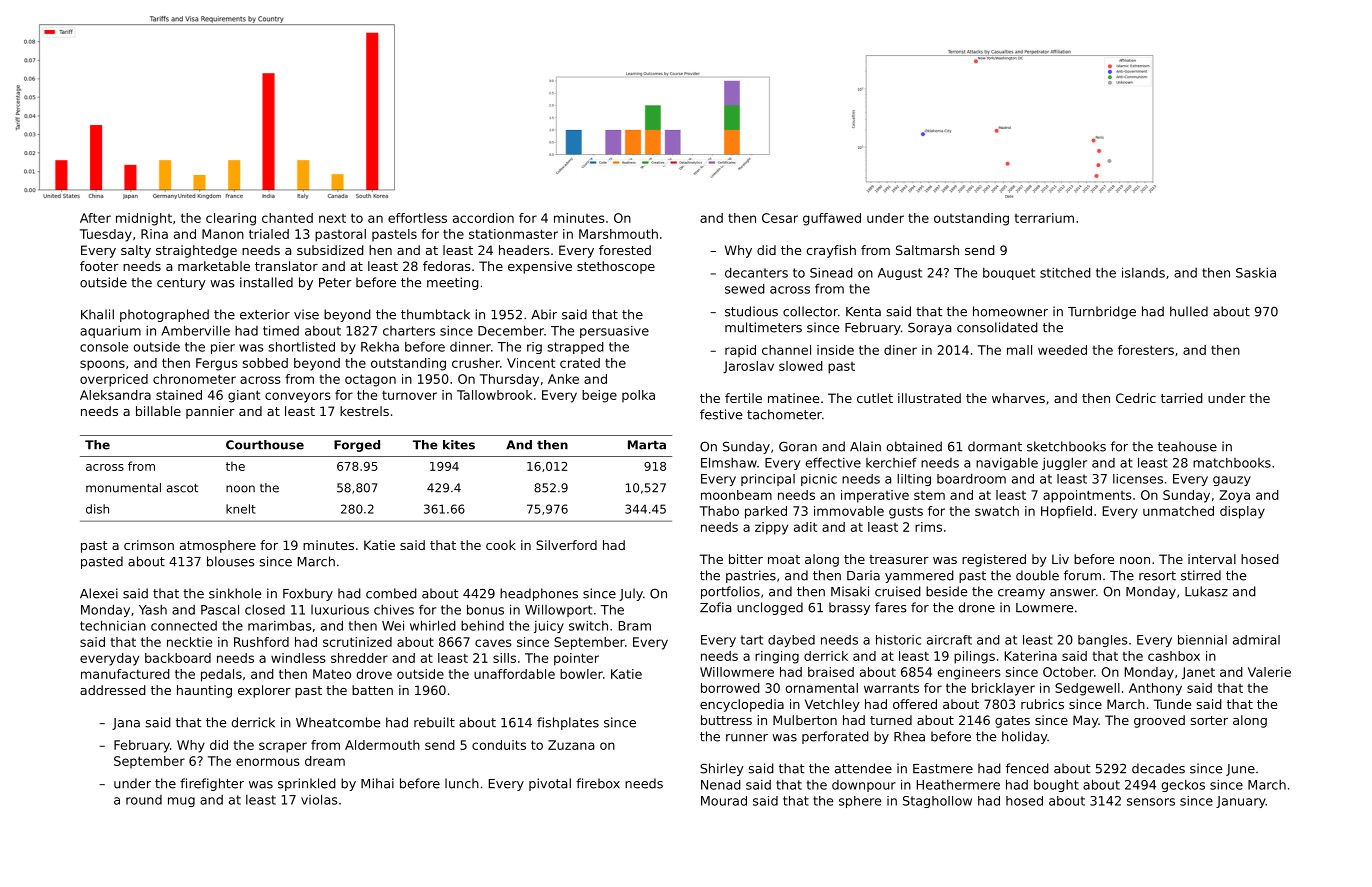  Describe the element at coordinates (1044, 218) in the screenshot. I see `terrarium` at that location.
